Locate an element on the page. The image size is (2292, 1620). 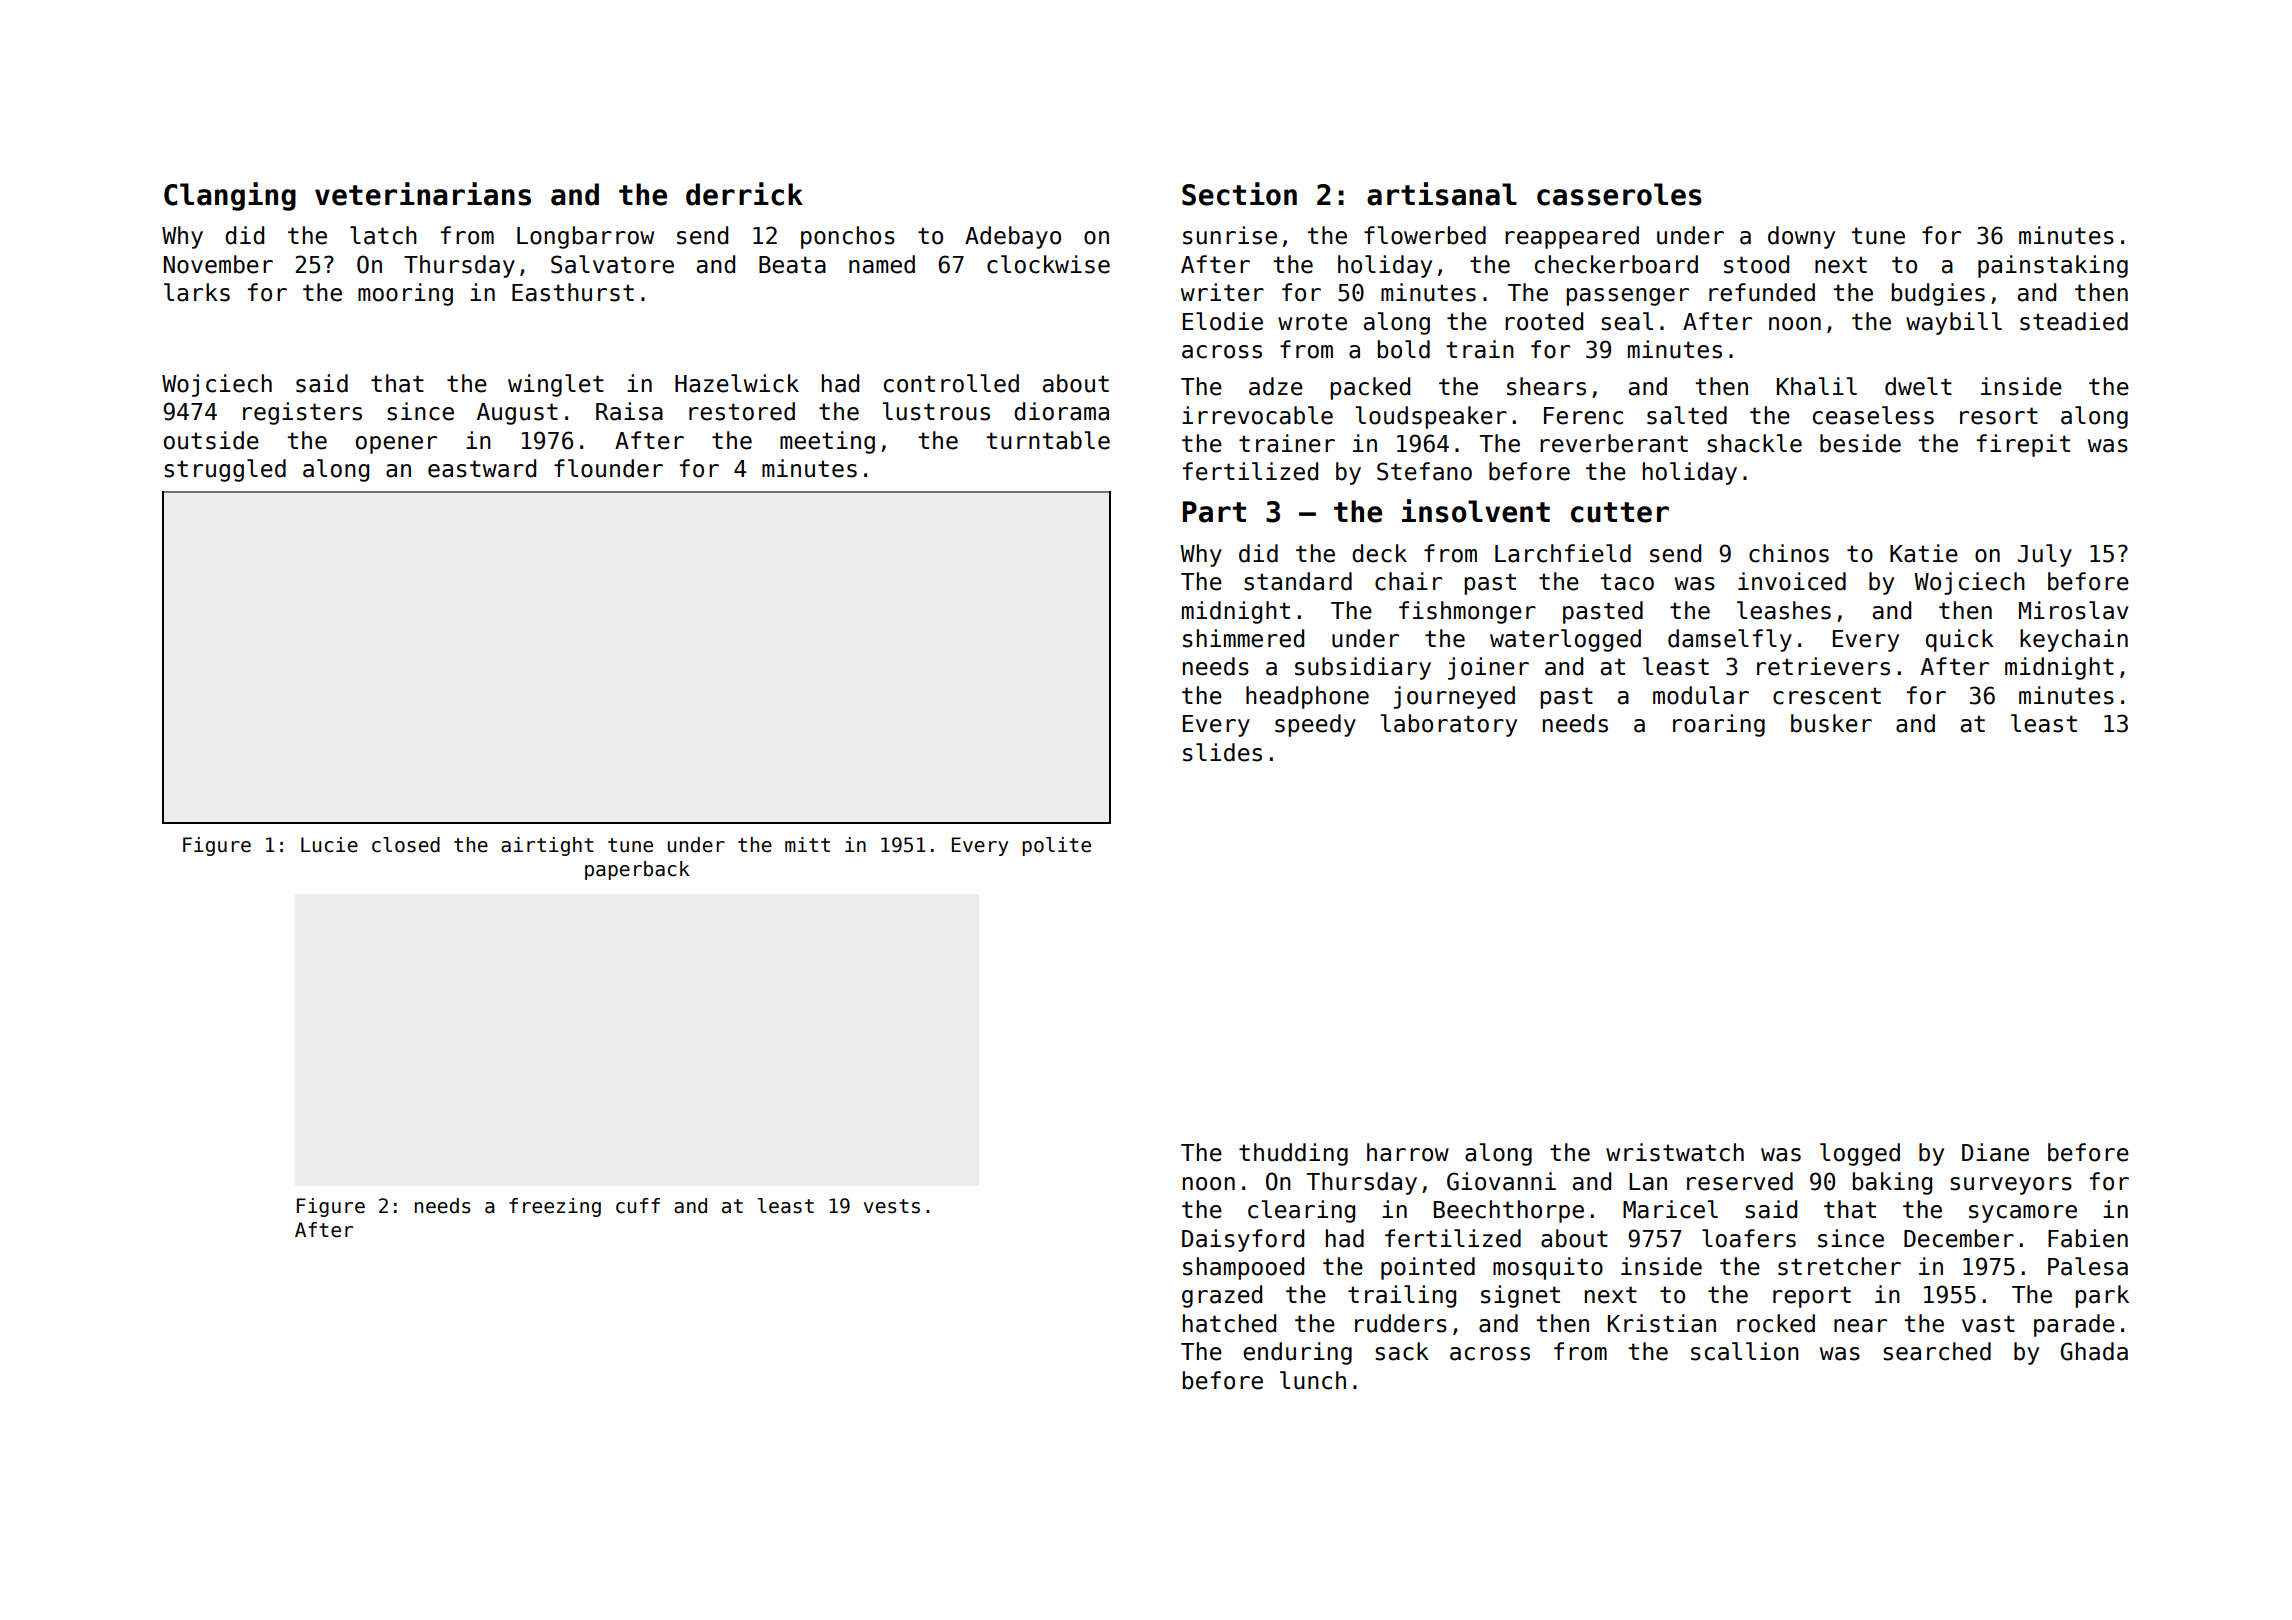
Clanging is located at coordinates (230, 196).
